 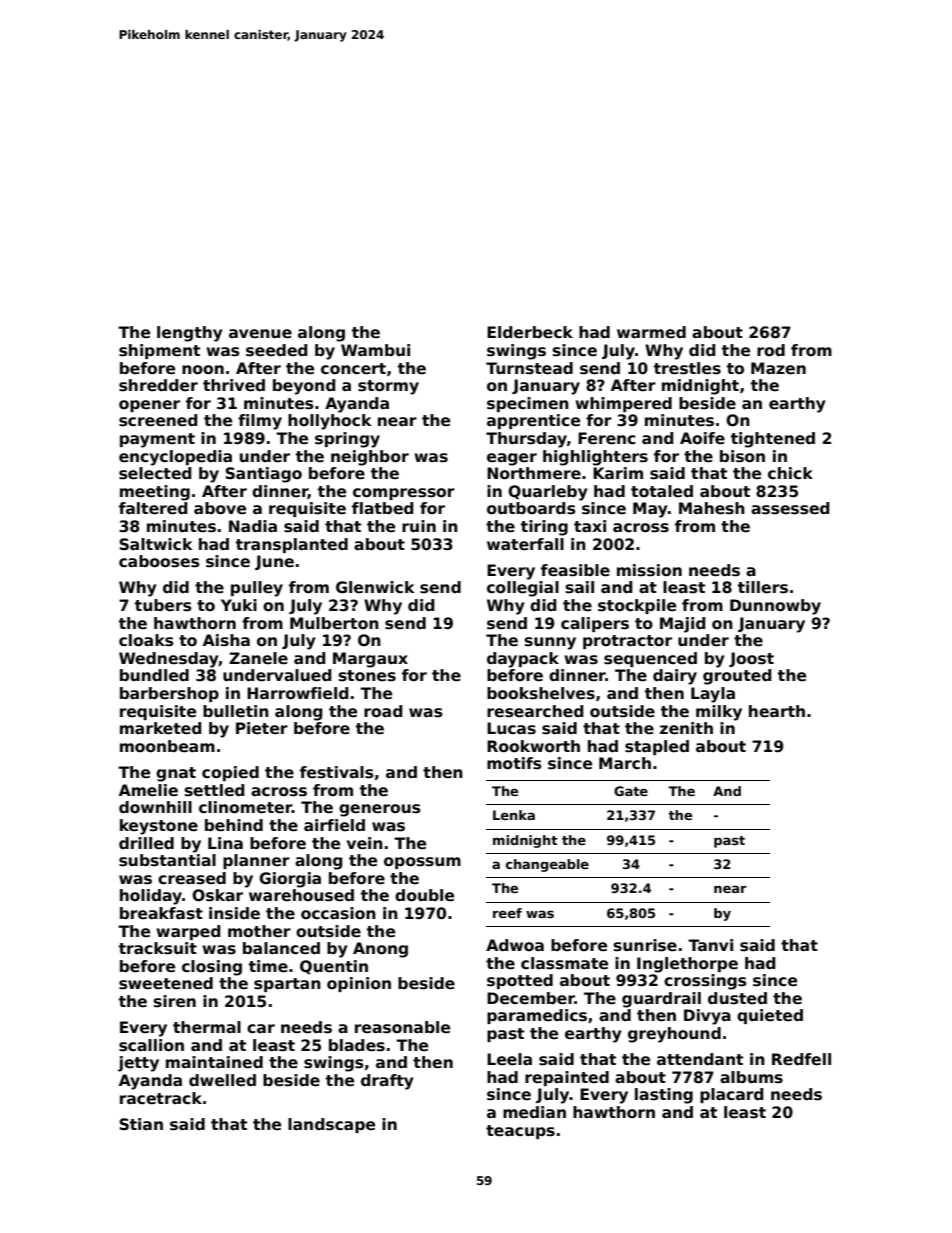 I want to click on Gate, so click(x=631, y=791).
